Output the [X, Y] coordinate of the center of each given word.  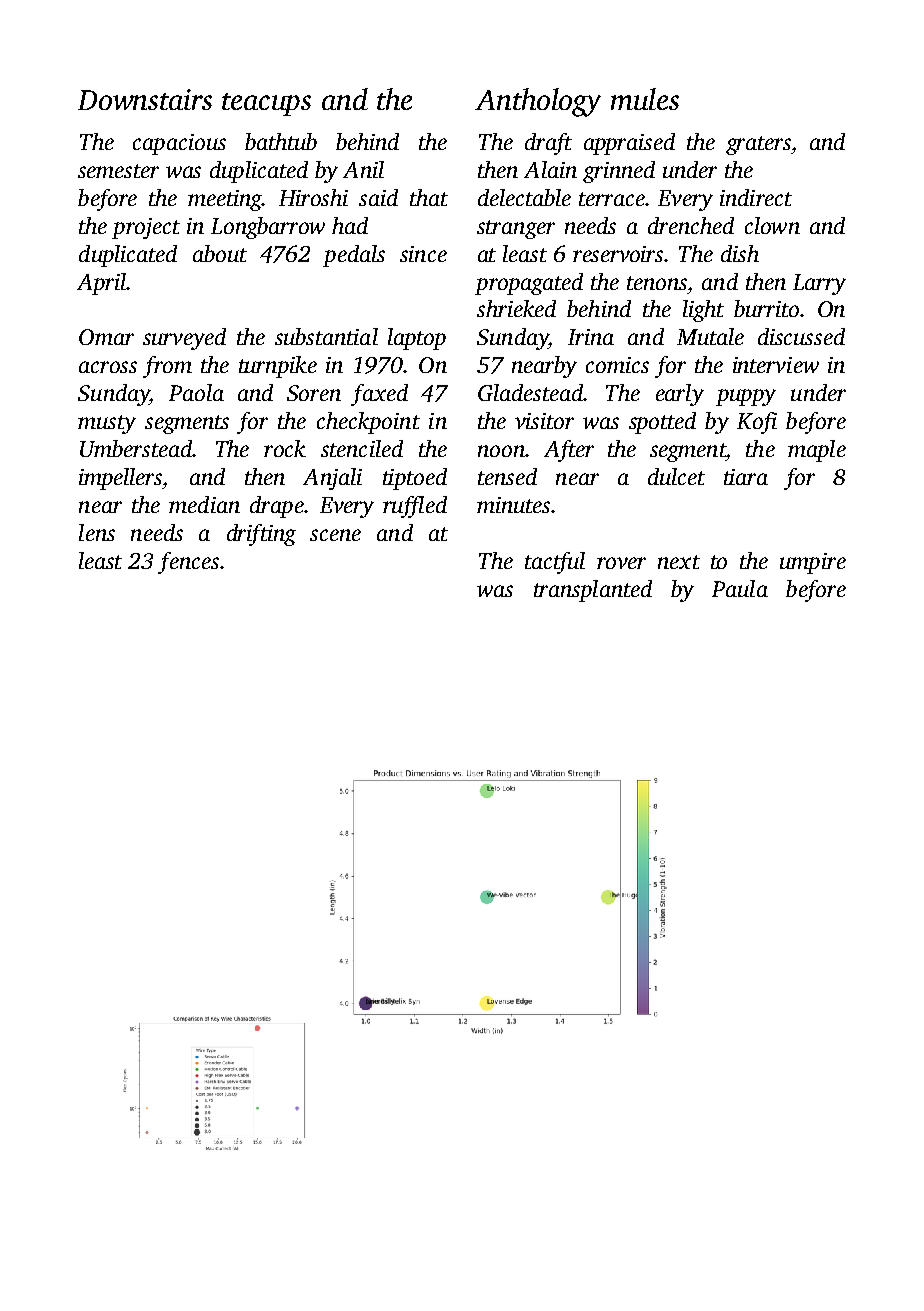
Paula [740, 588]
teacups [266, 104]
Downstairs [145, 99]
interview [776, 365]
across [108, 367]
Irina [591, 337]
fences [188, 563]
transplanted [593, 591]
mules [645, 99]
